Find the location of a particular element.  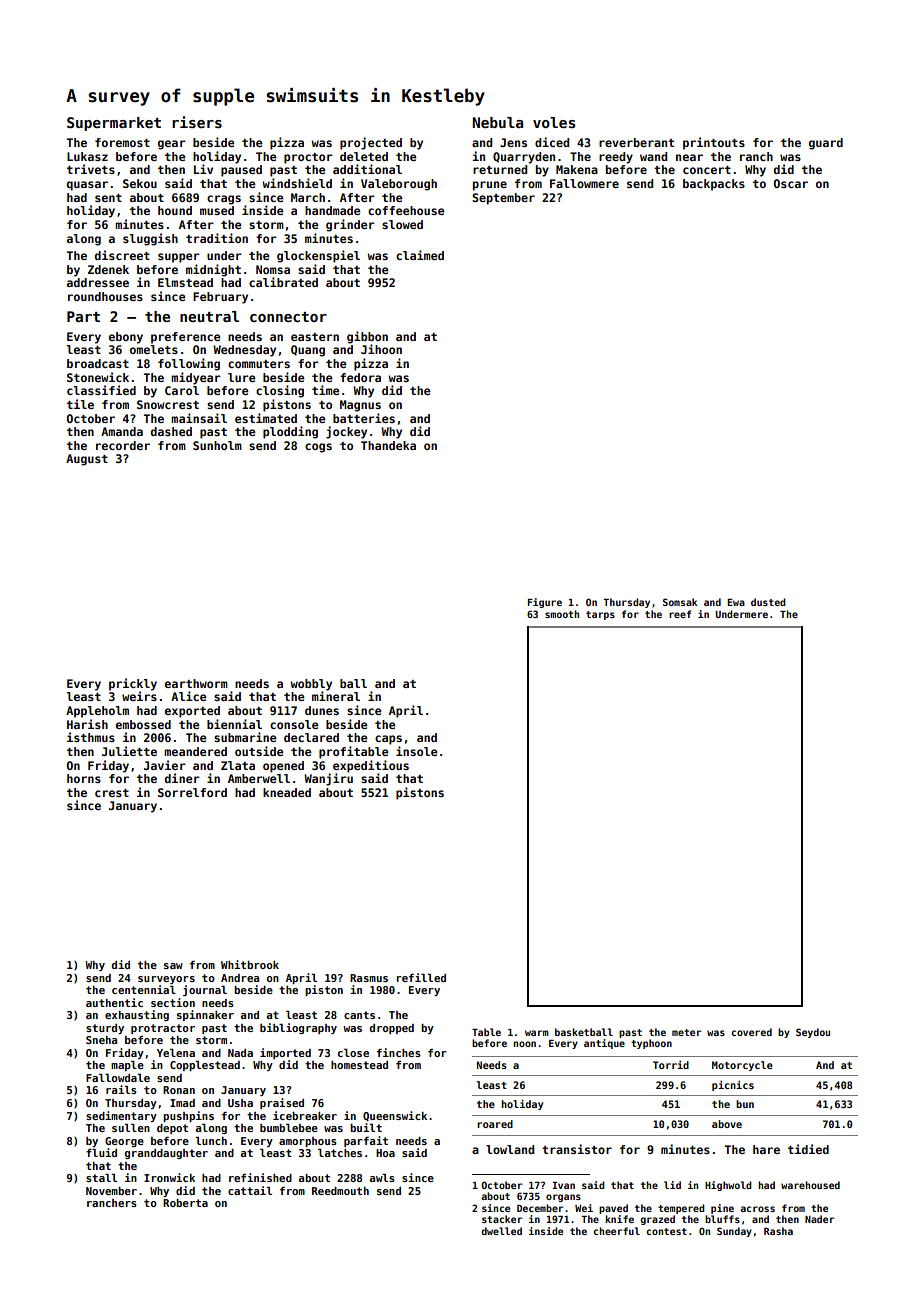

insole is located at coordinates (417, 751).
